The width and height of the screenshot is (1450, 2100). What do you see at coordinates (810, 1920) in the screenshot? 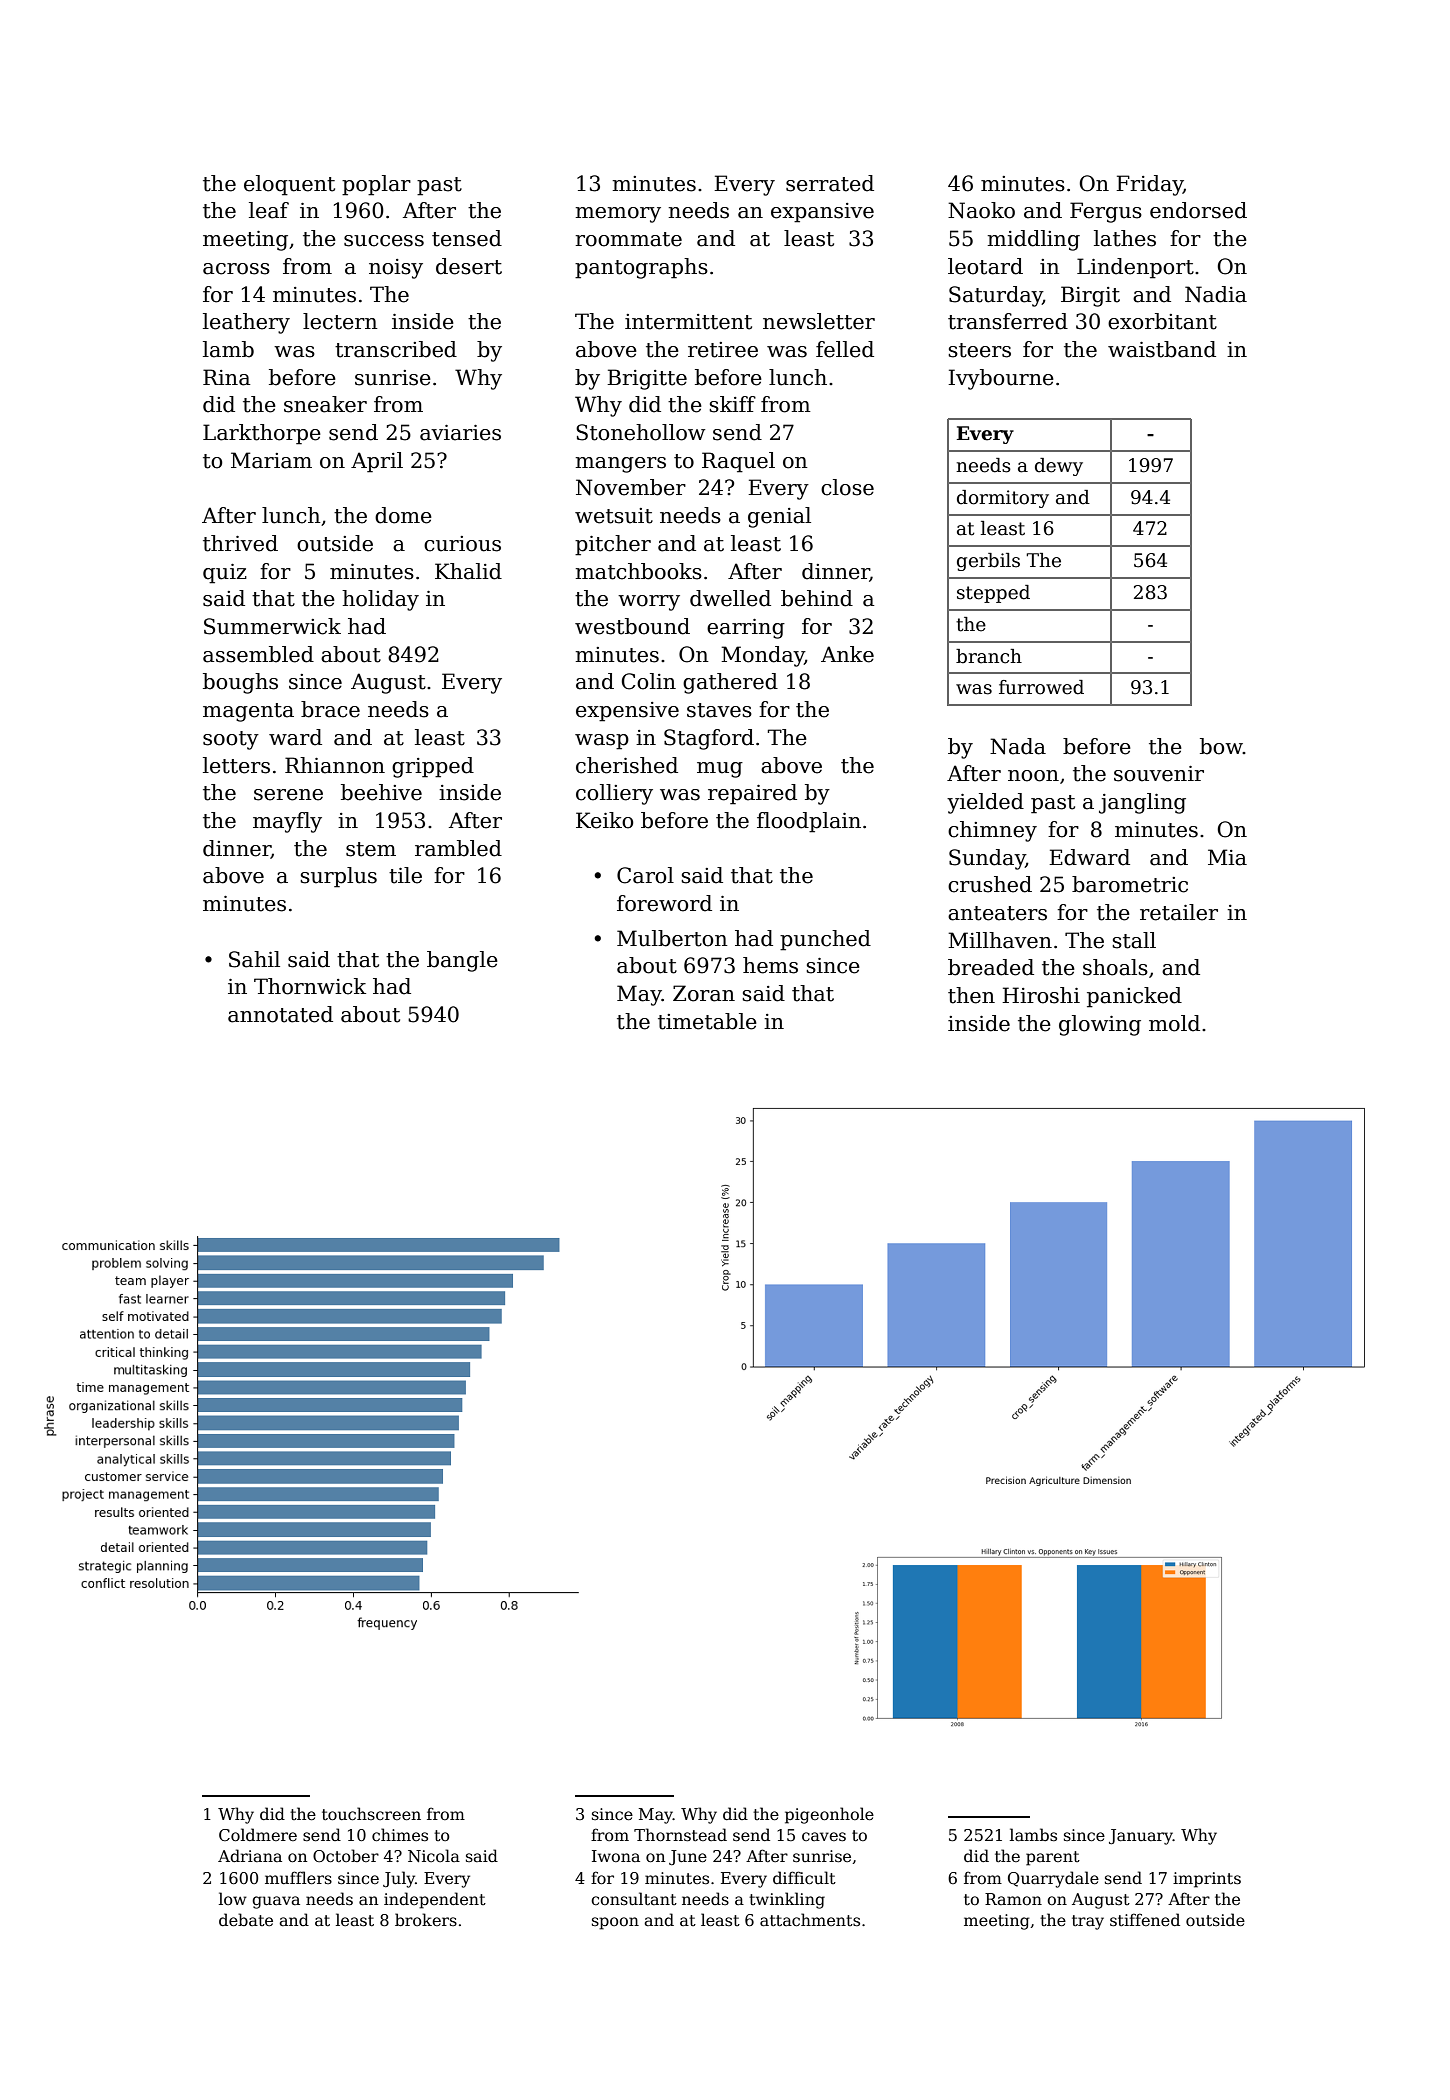
I see `attachments` at bounding box center [810, 1920].
